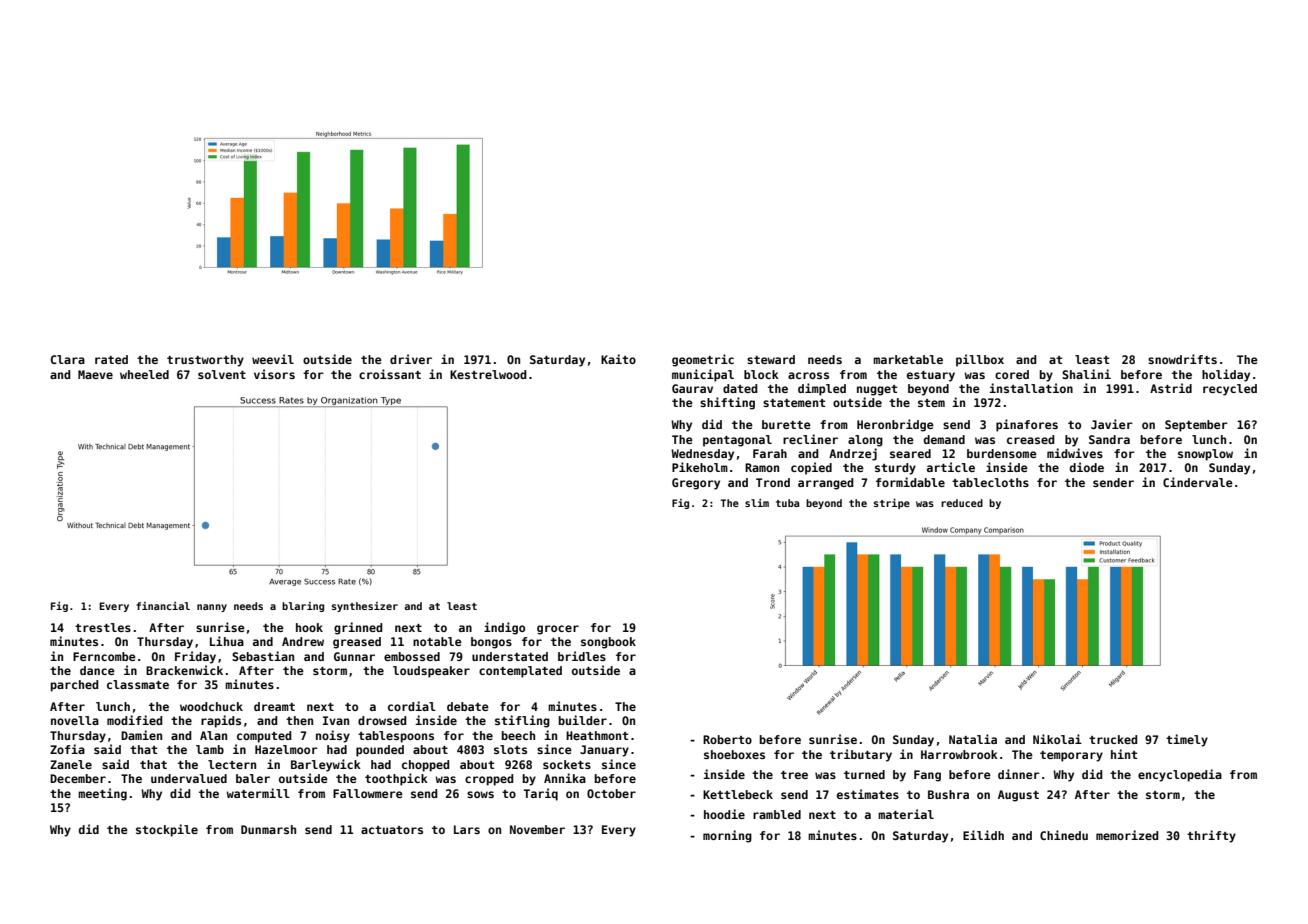  What do you see at coordinates (520, 672) in the page?
I see `contemplated` at bounding box center [520, 672].
